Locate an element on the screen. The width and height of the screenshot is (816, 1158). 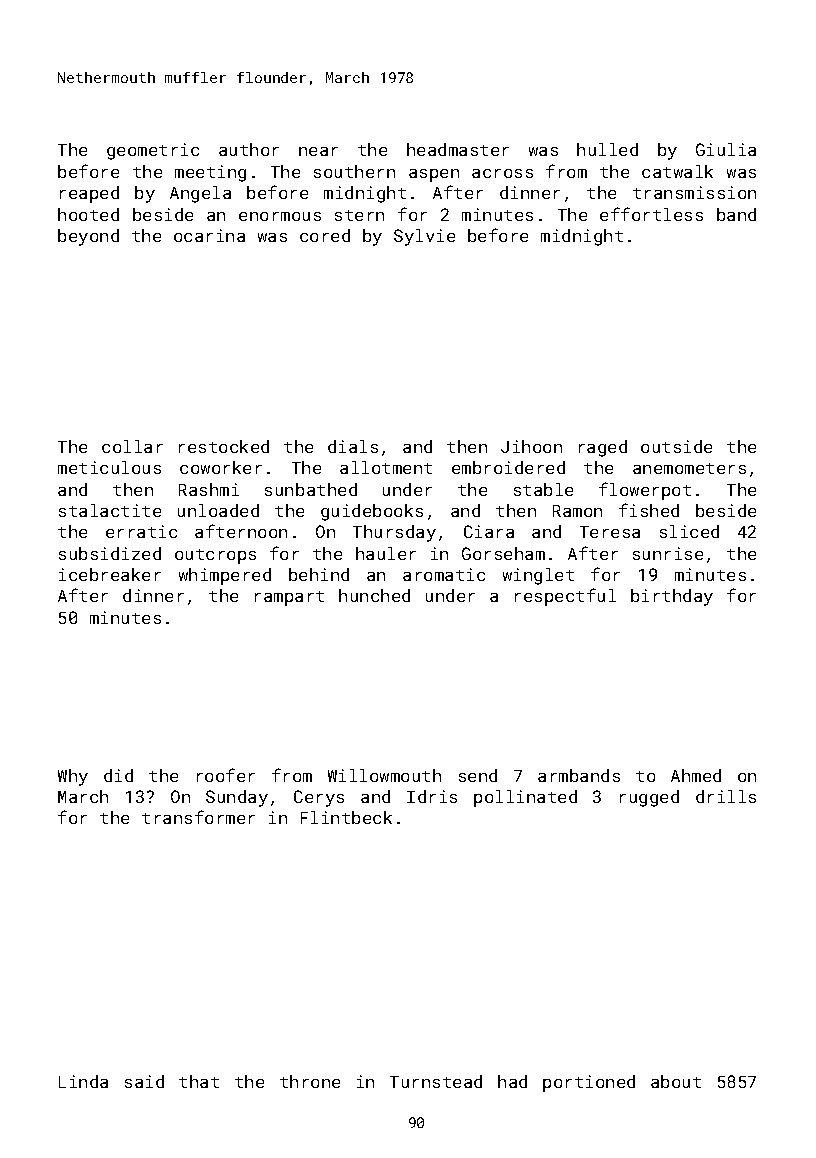
flowerpot is located at coordinates (645, 491).
